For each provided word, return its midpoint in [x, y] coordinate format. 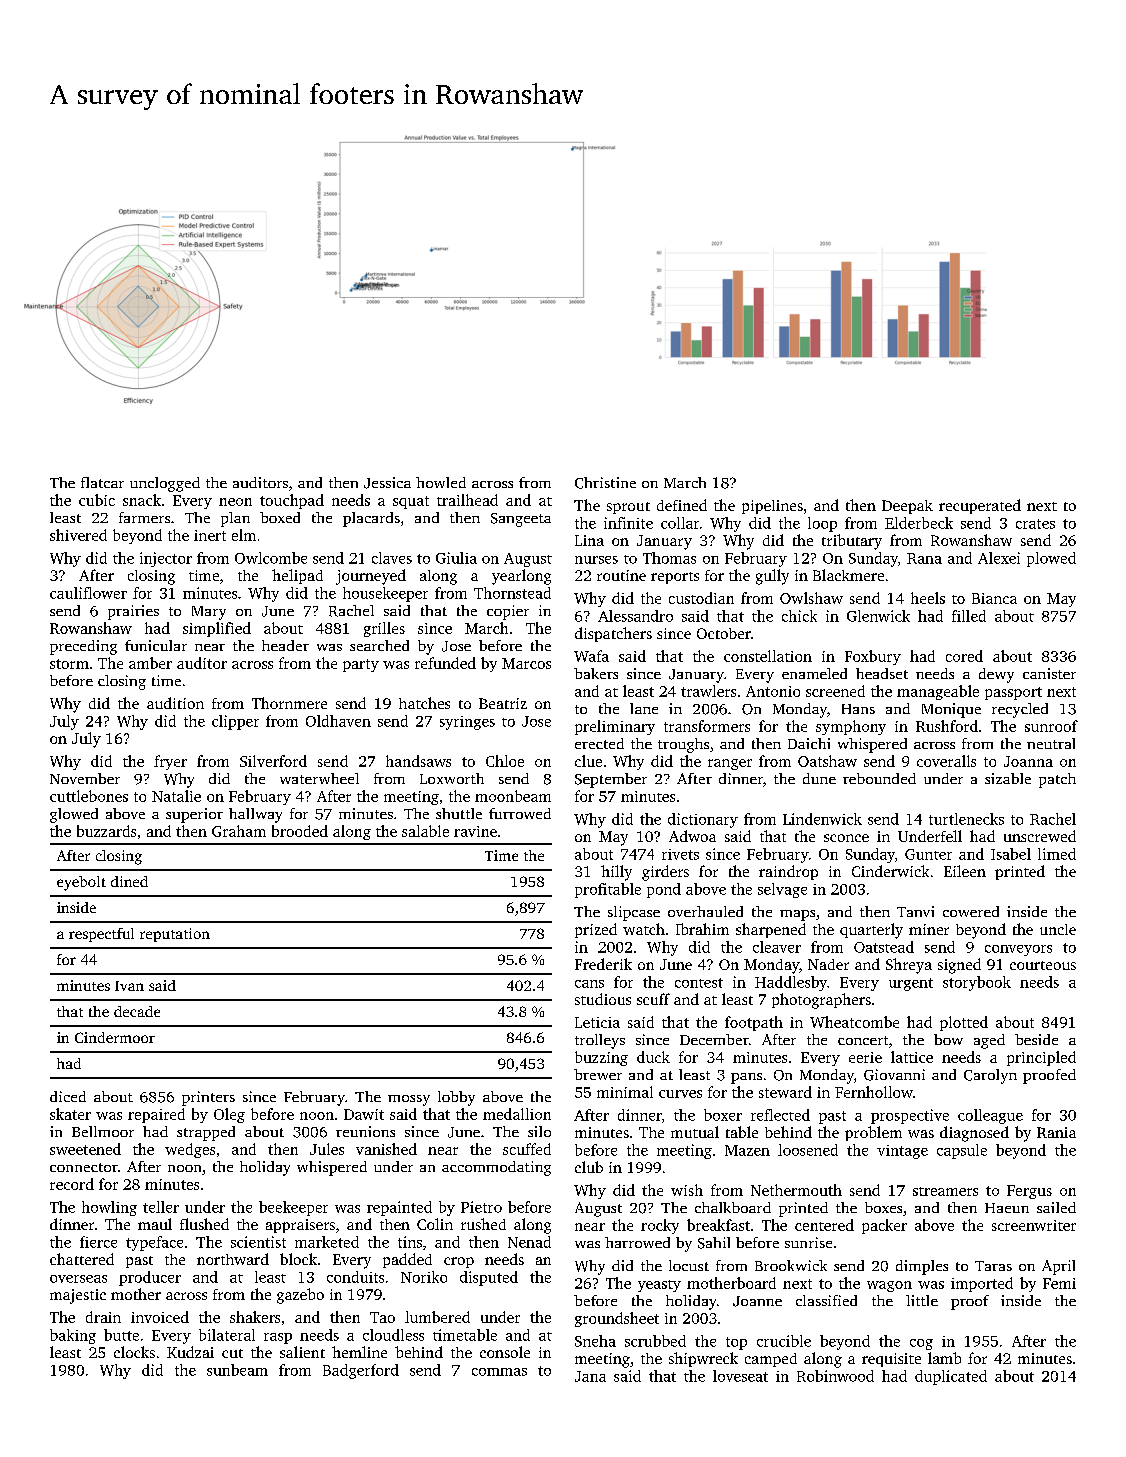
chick [799, 616]
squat [411, 502]
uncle [1058, 929]
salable [425, 831]
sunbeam [237, 1370]
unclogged [165, 484]
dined [129, 881]
